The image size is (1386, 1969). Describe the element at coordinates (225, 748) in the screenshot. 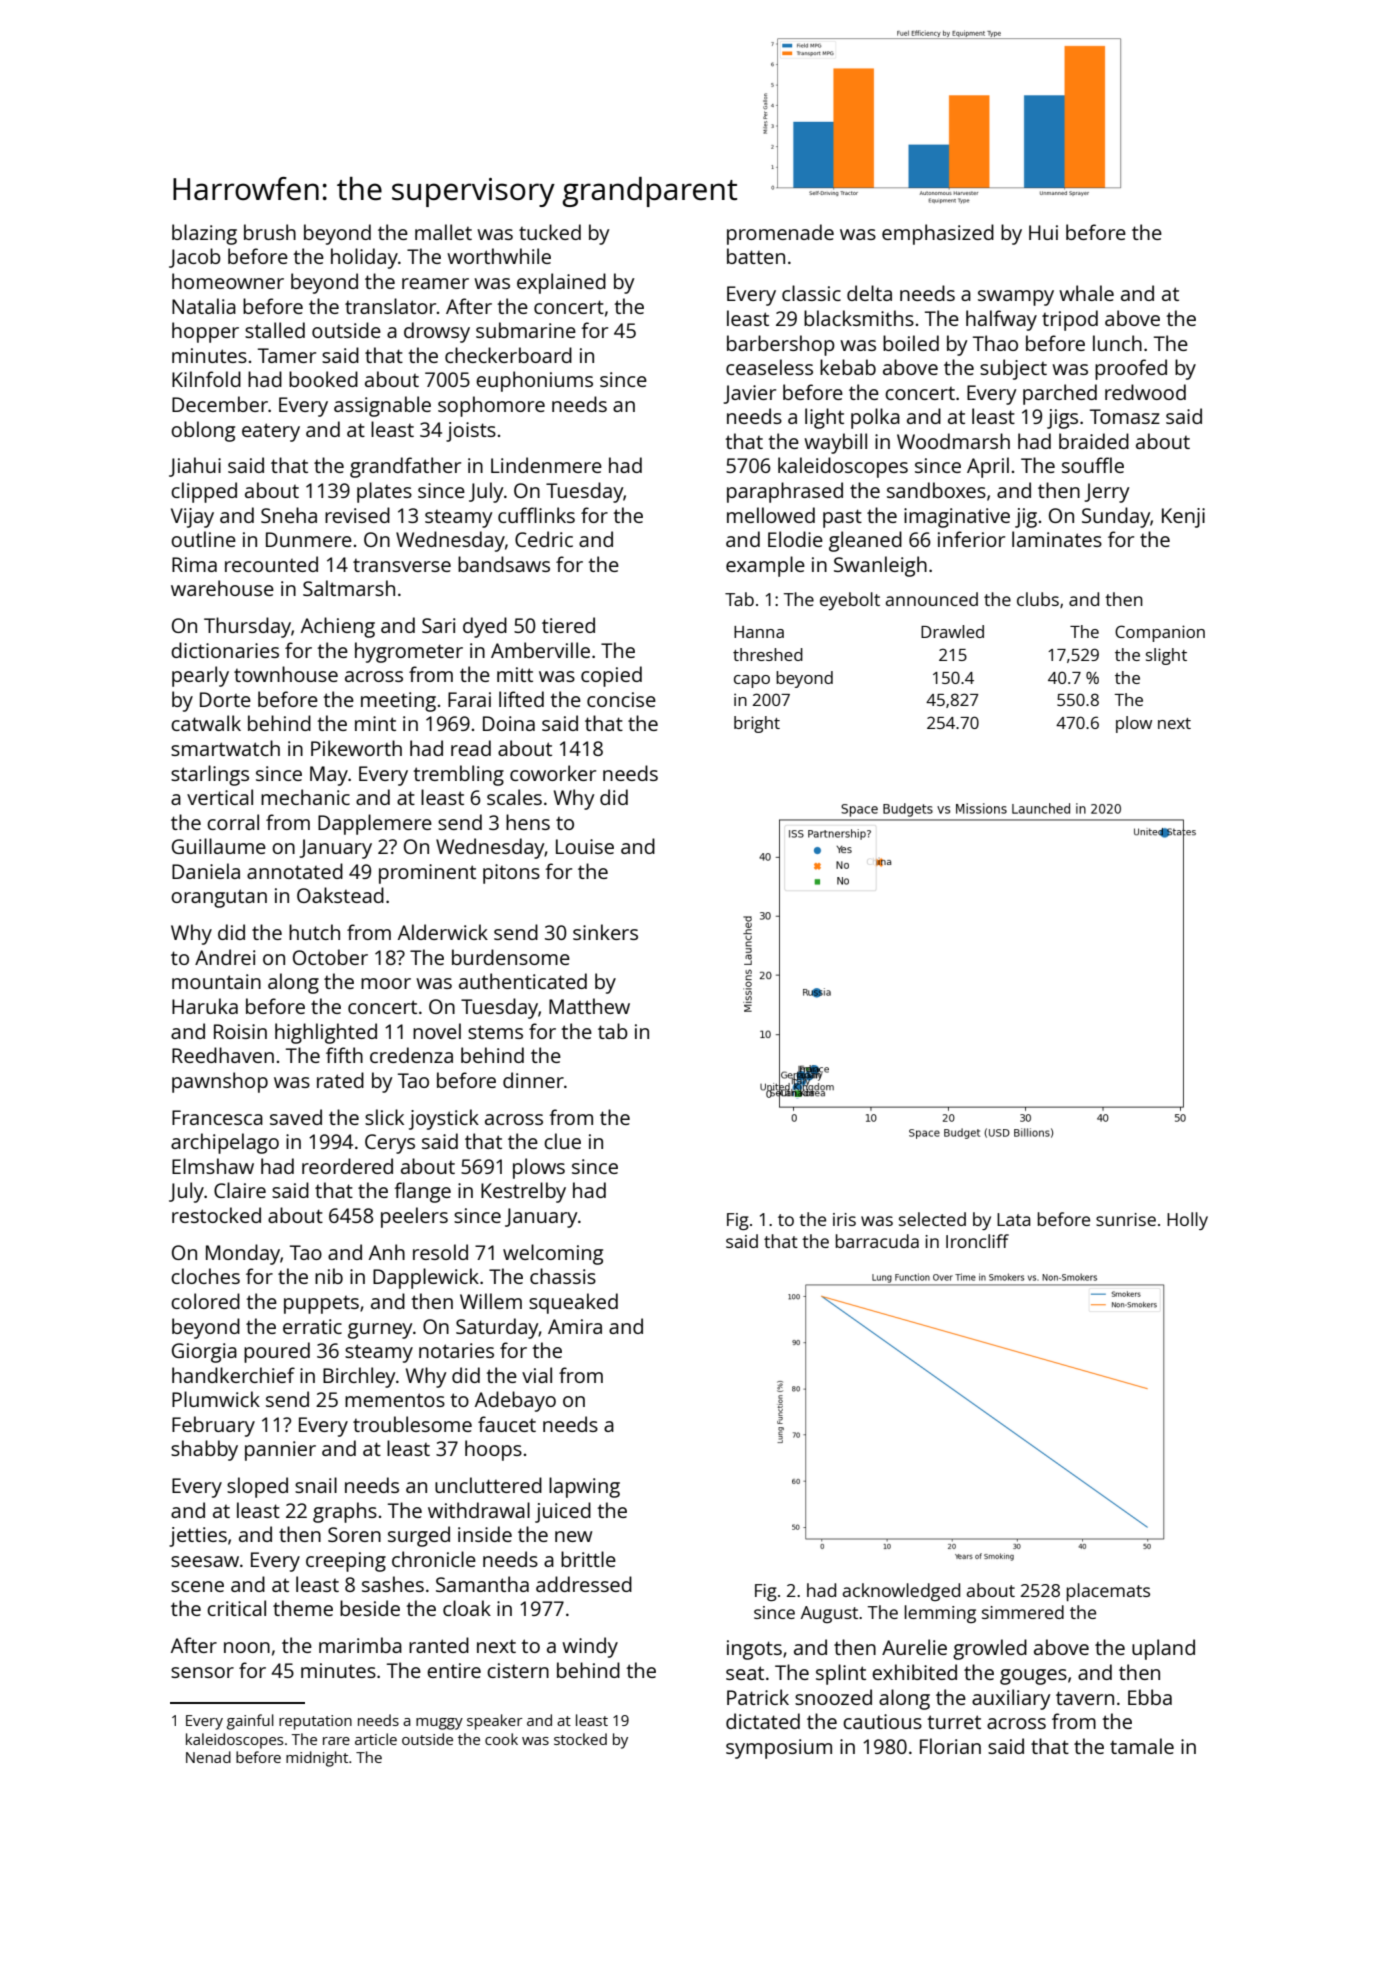

I see `smartwatch` at that location.
